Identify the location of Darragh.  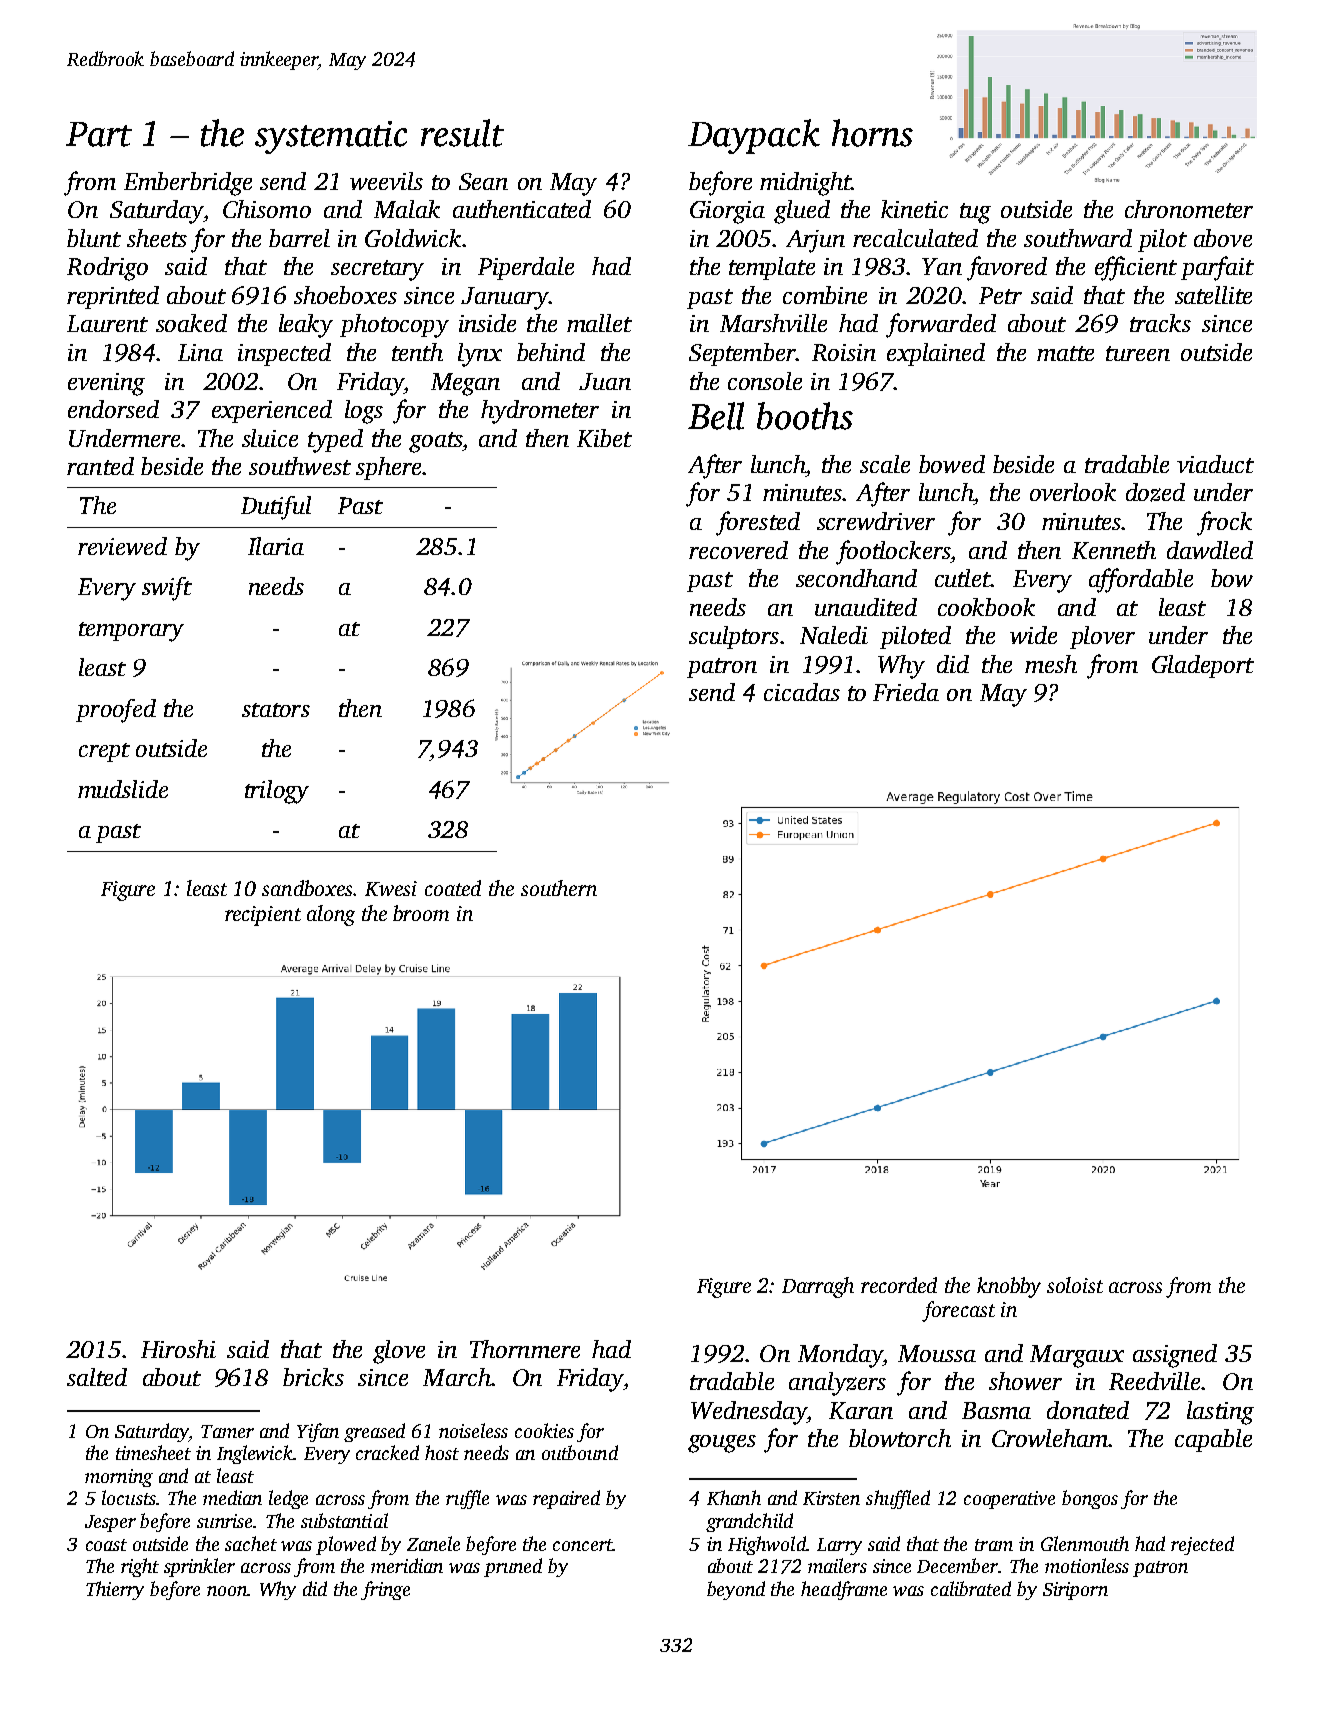
(818, 1287).
